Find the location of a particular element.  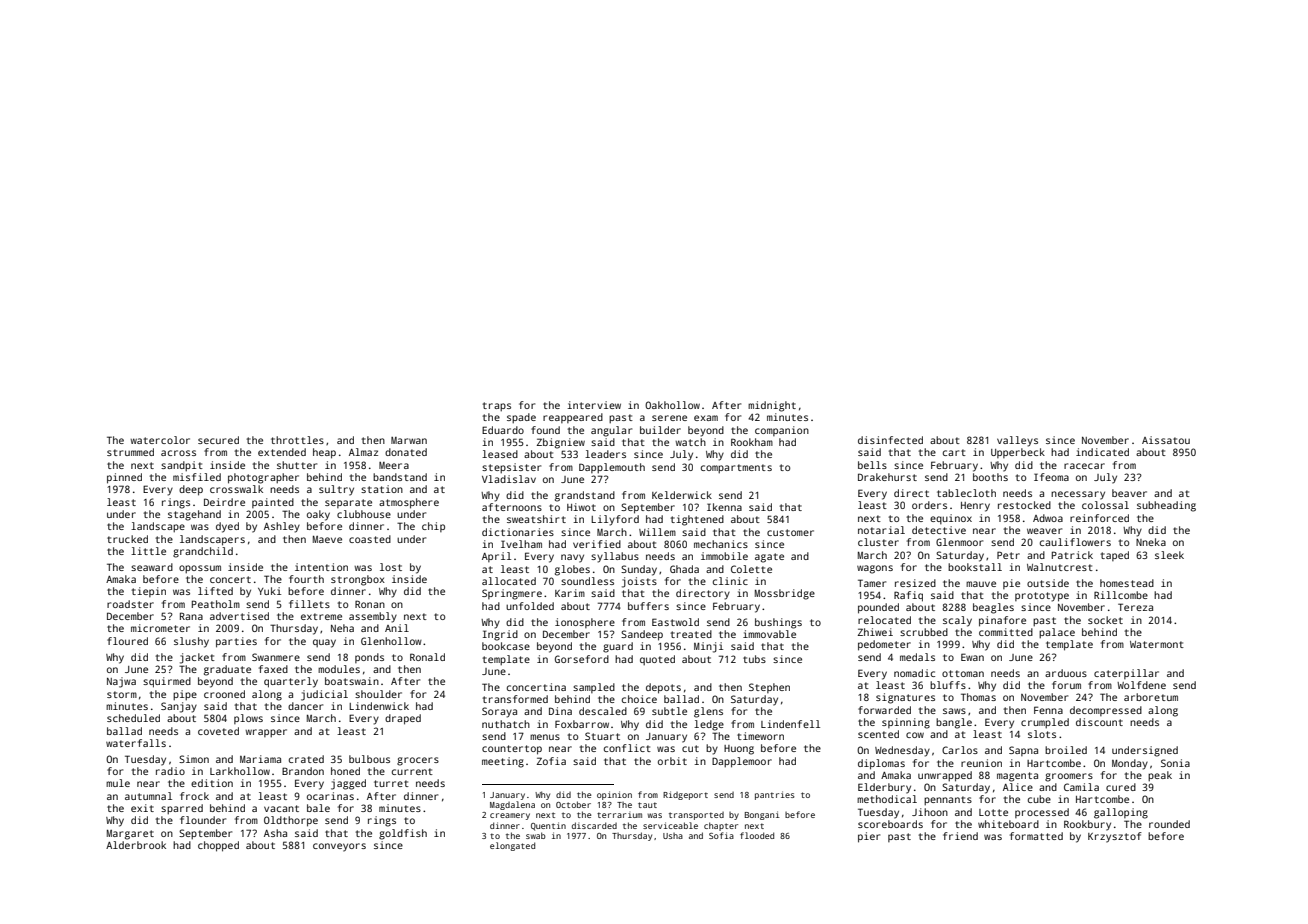

Aissatou is located at coordinates (1166, 440).
